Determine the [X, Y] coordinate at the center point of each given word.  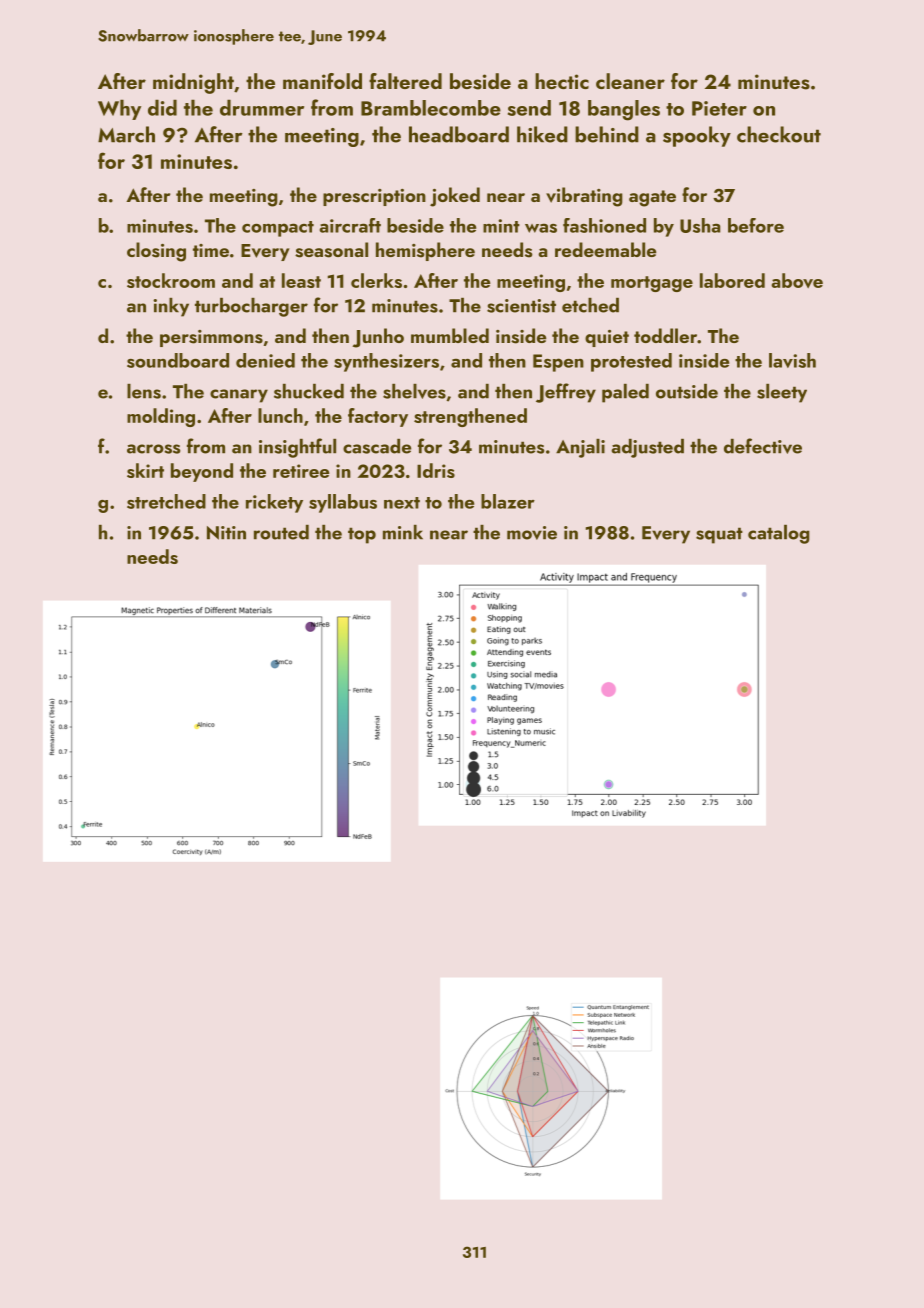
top [362, 535]
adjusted [647, 448]
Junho [378, 338]
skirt [145, 470]
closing [156, 252]
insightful [297, 448]
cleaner [630, 81]
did [162, 107]
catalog [779, 534]
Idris [436, 470]
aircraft [350, 225]
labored [732, 280]
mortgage [652, 284]
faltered [405, 81]
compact [278, 229]
